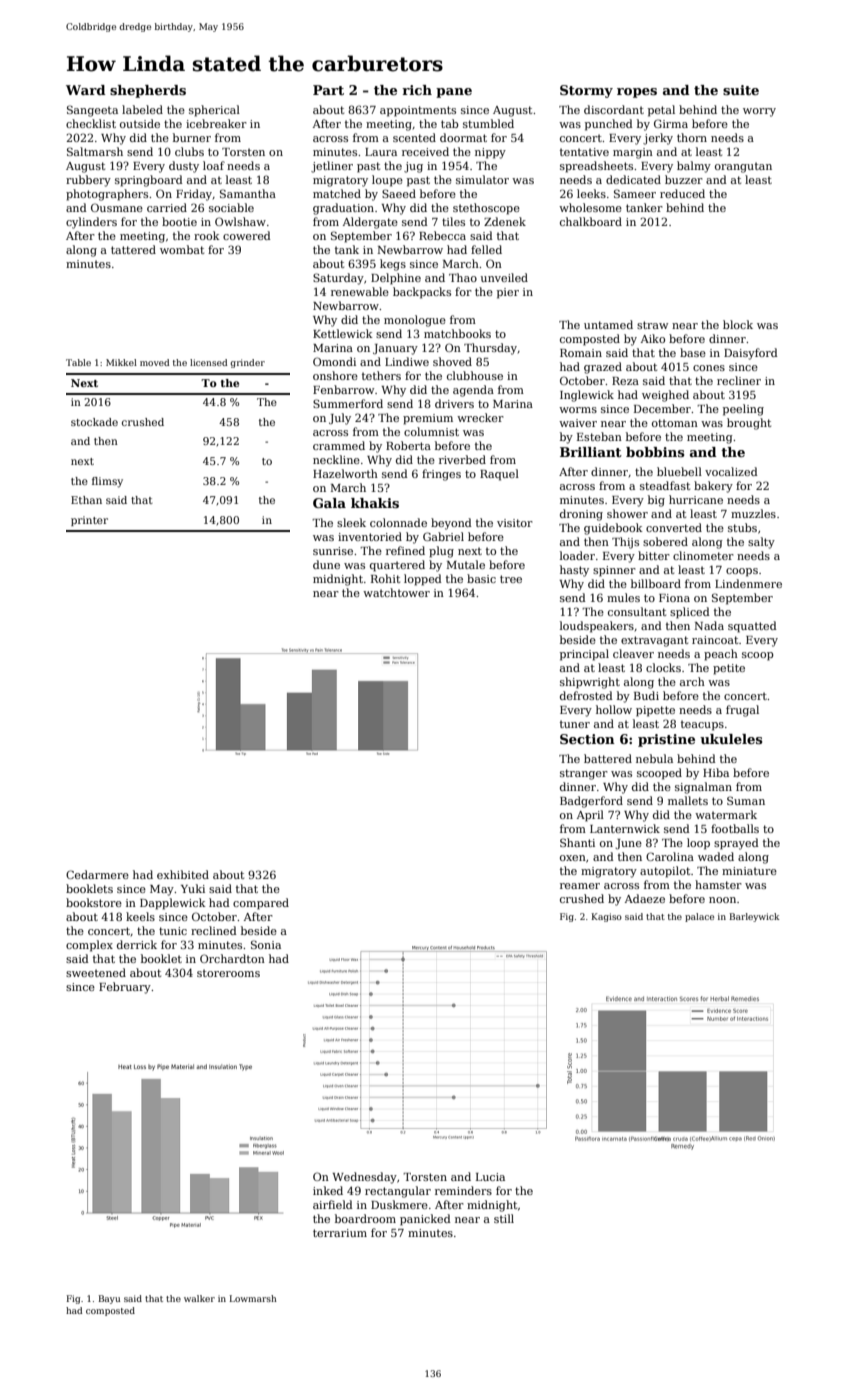 The height and width of the image is (1400, 849). Describe the element at coordinates (107, 482) in the image. I see `flimsy` at that location.
